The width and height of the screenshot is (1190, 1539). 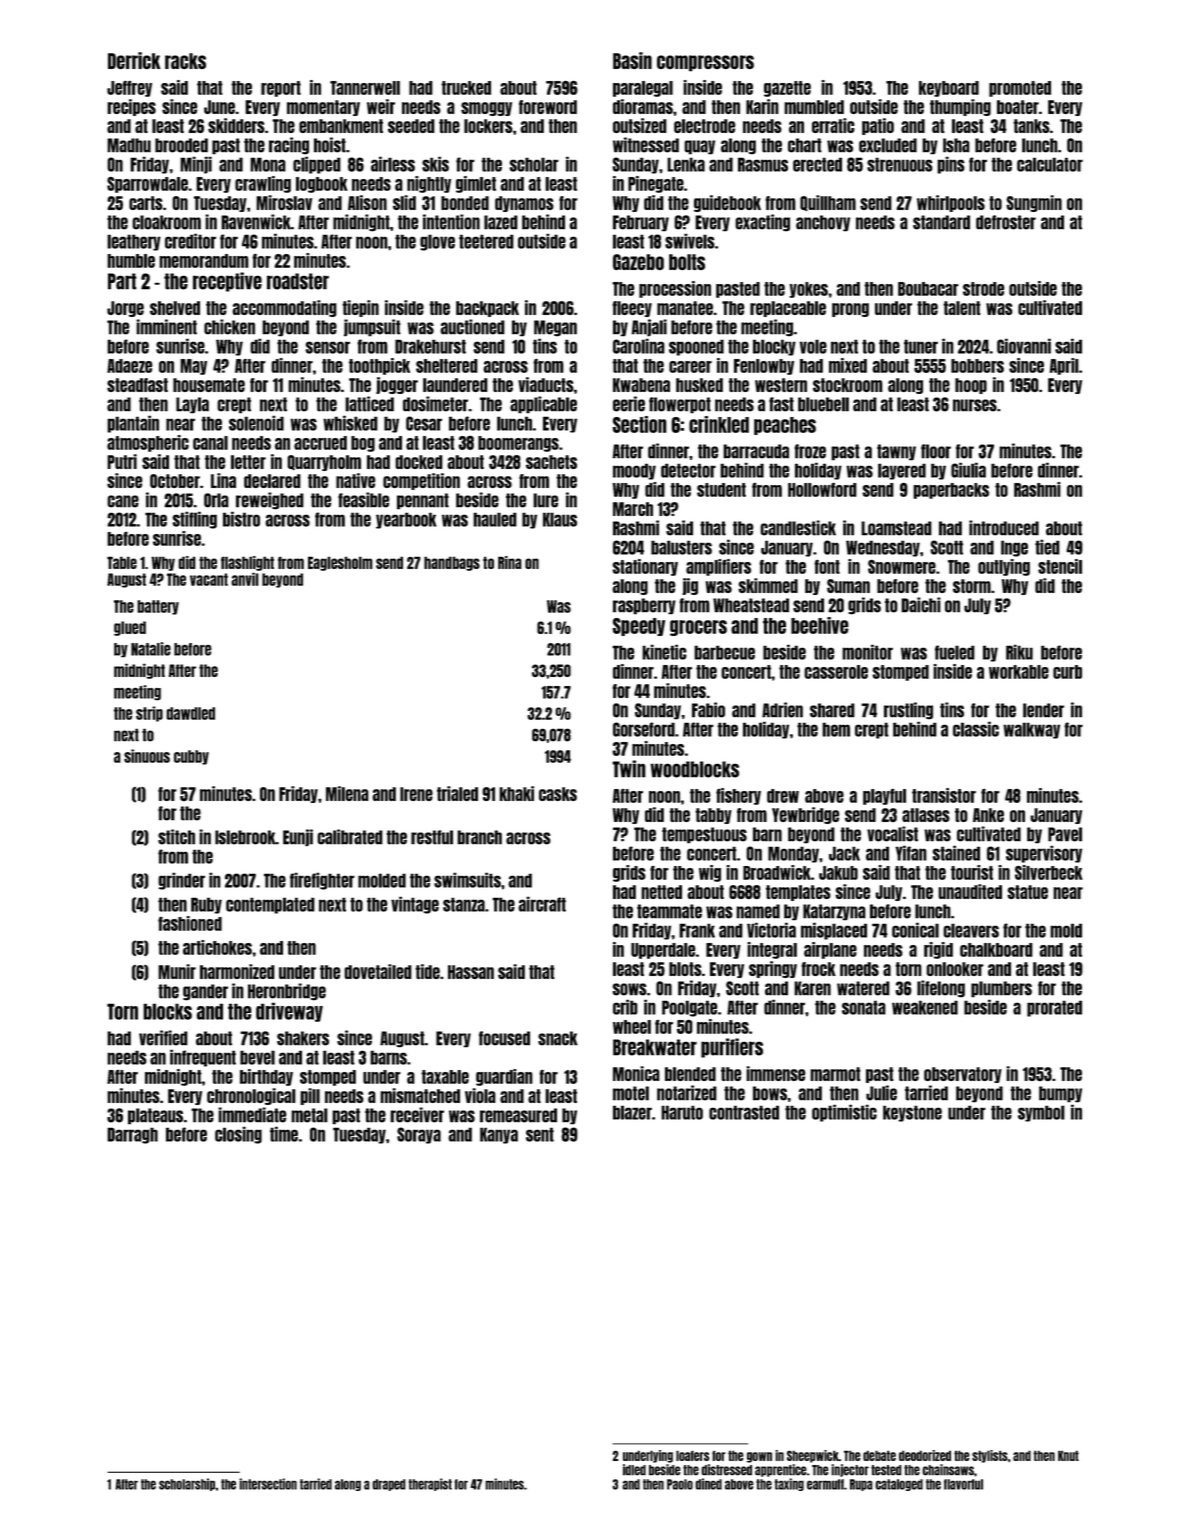 I want to click on optimistic, so click(x=844, y=1113).
